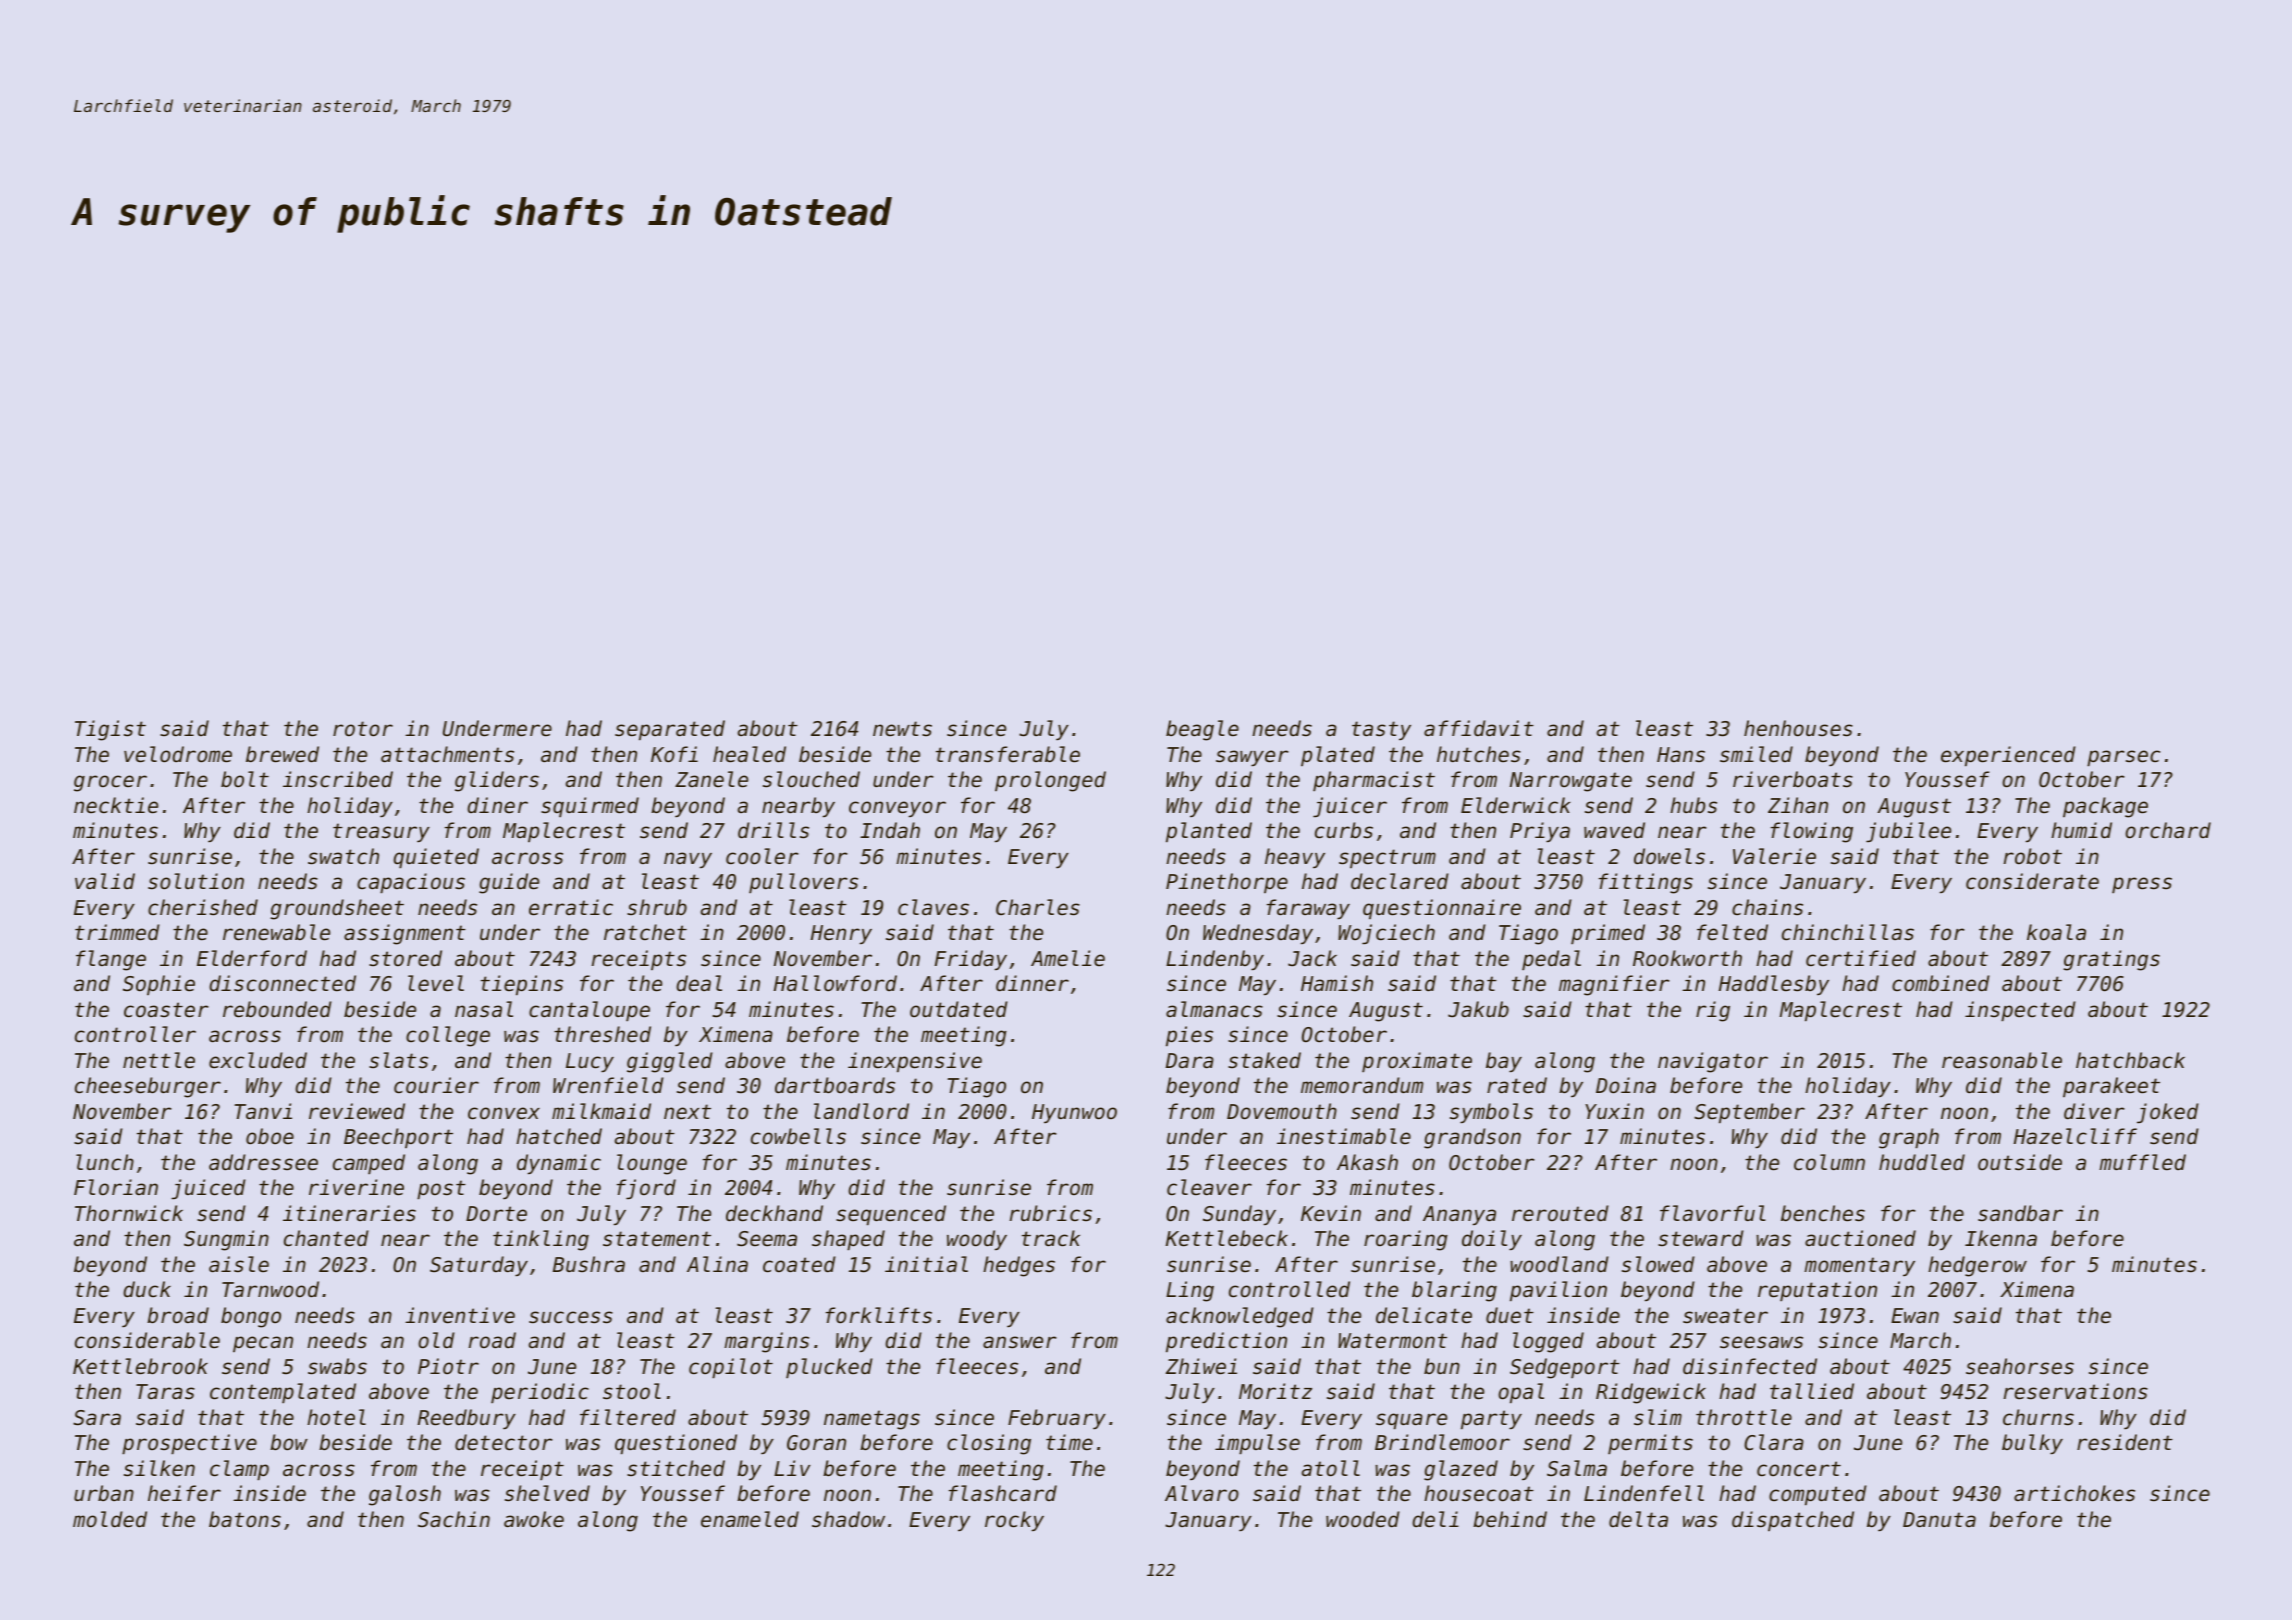 The image size is (2292, 1620). Describe the element at coordinates (1459, 1215) in the page. I see `Ananya` at that location.
